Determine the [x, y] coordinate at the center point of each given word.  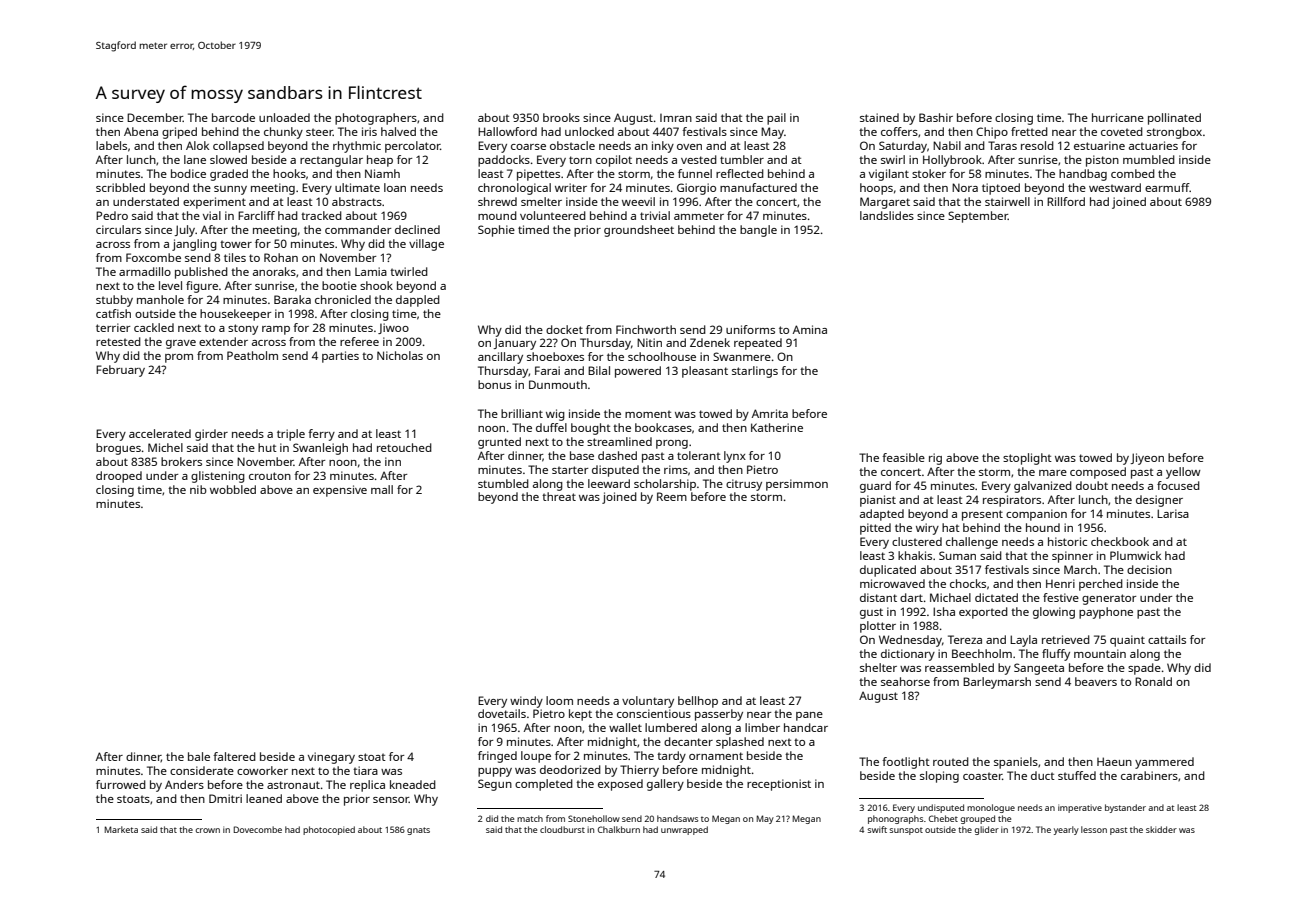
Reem [672, 496]
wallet [625, 727]
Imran [676, 118]
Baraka [292, 299]
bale [199, 756]
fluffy [1056, 655]
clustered [917, 541]
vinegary [331, 758]
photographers [376, 119]
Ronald [1153, 681]
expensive [340, 491]
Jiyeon [1147, 459]
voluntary [648, 702]
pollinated [1174, 119]
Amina [810, 329]
